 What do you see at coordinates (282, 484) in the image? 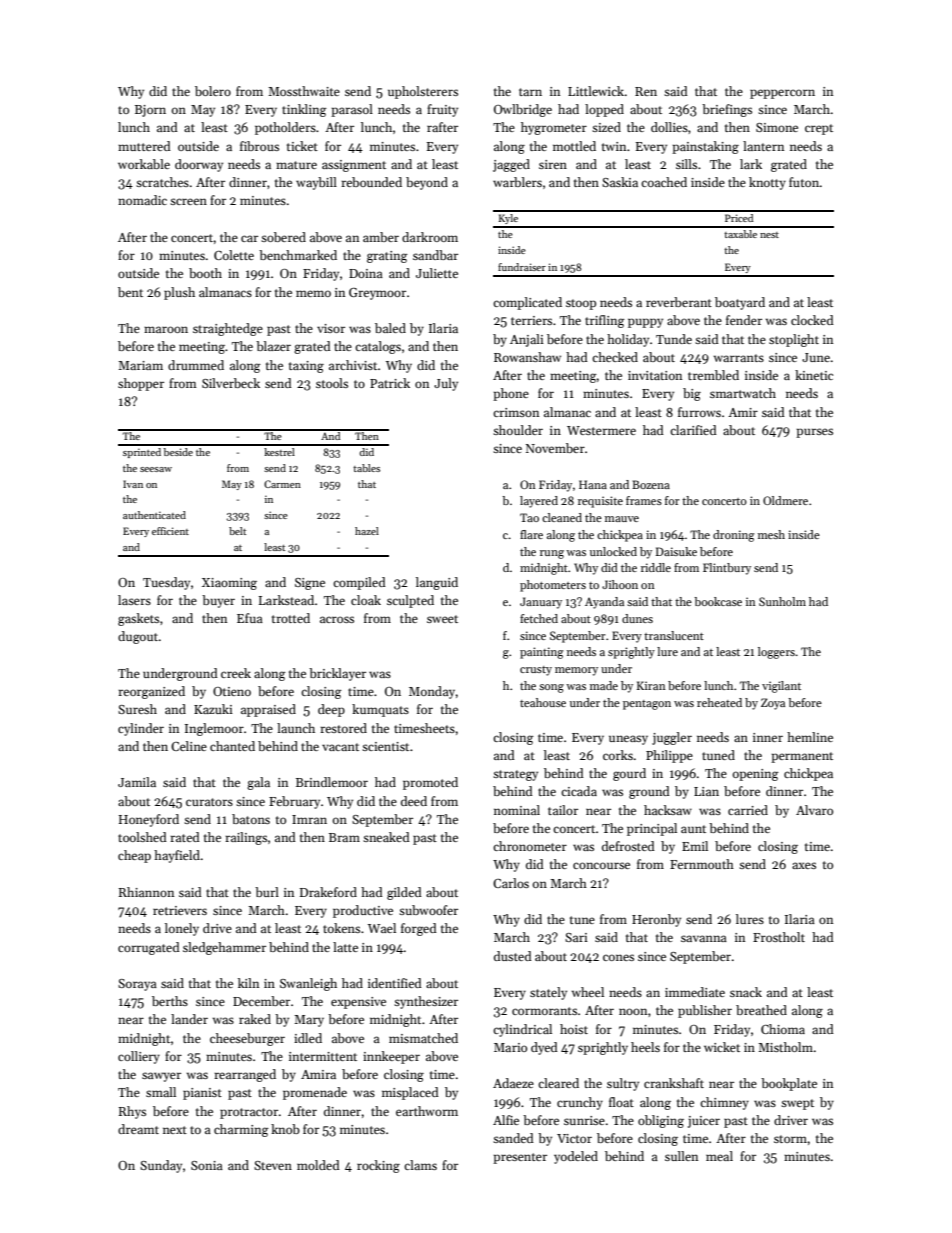
I see `Carmen` at bounding box center [282, 484].
